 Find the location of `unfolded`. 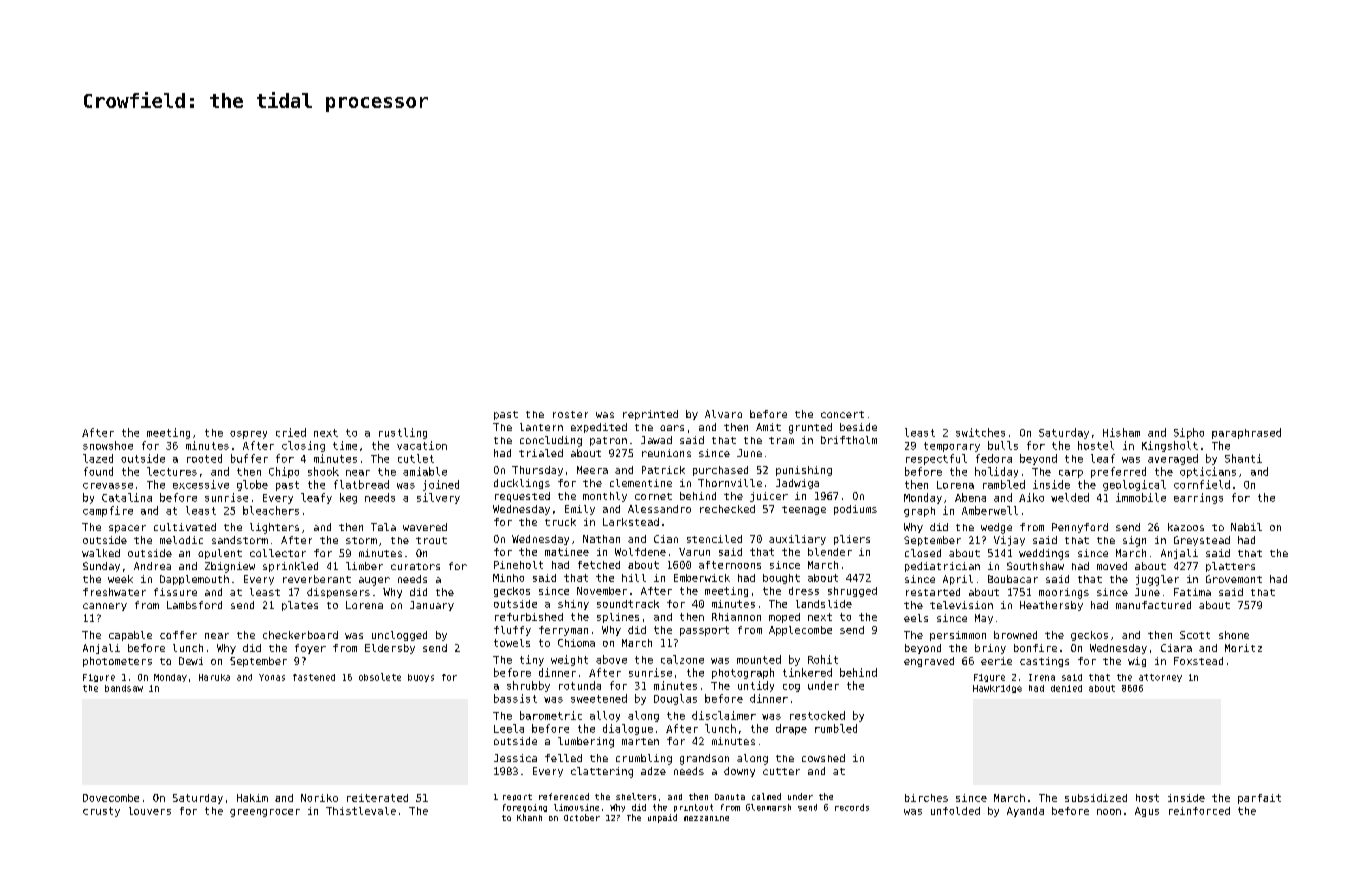

unfolded is located at coordinates (955, 811).
